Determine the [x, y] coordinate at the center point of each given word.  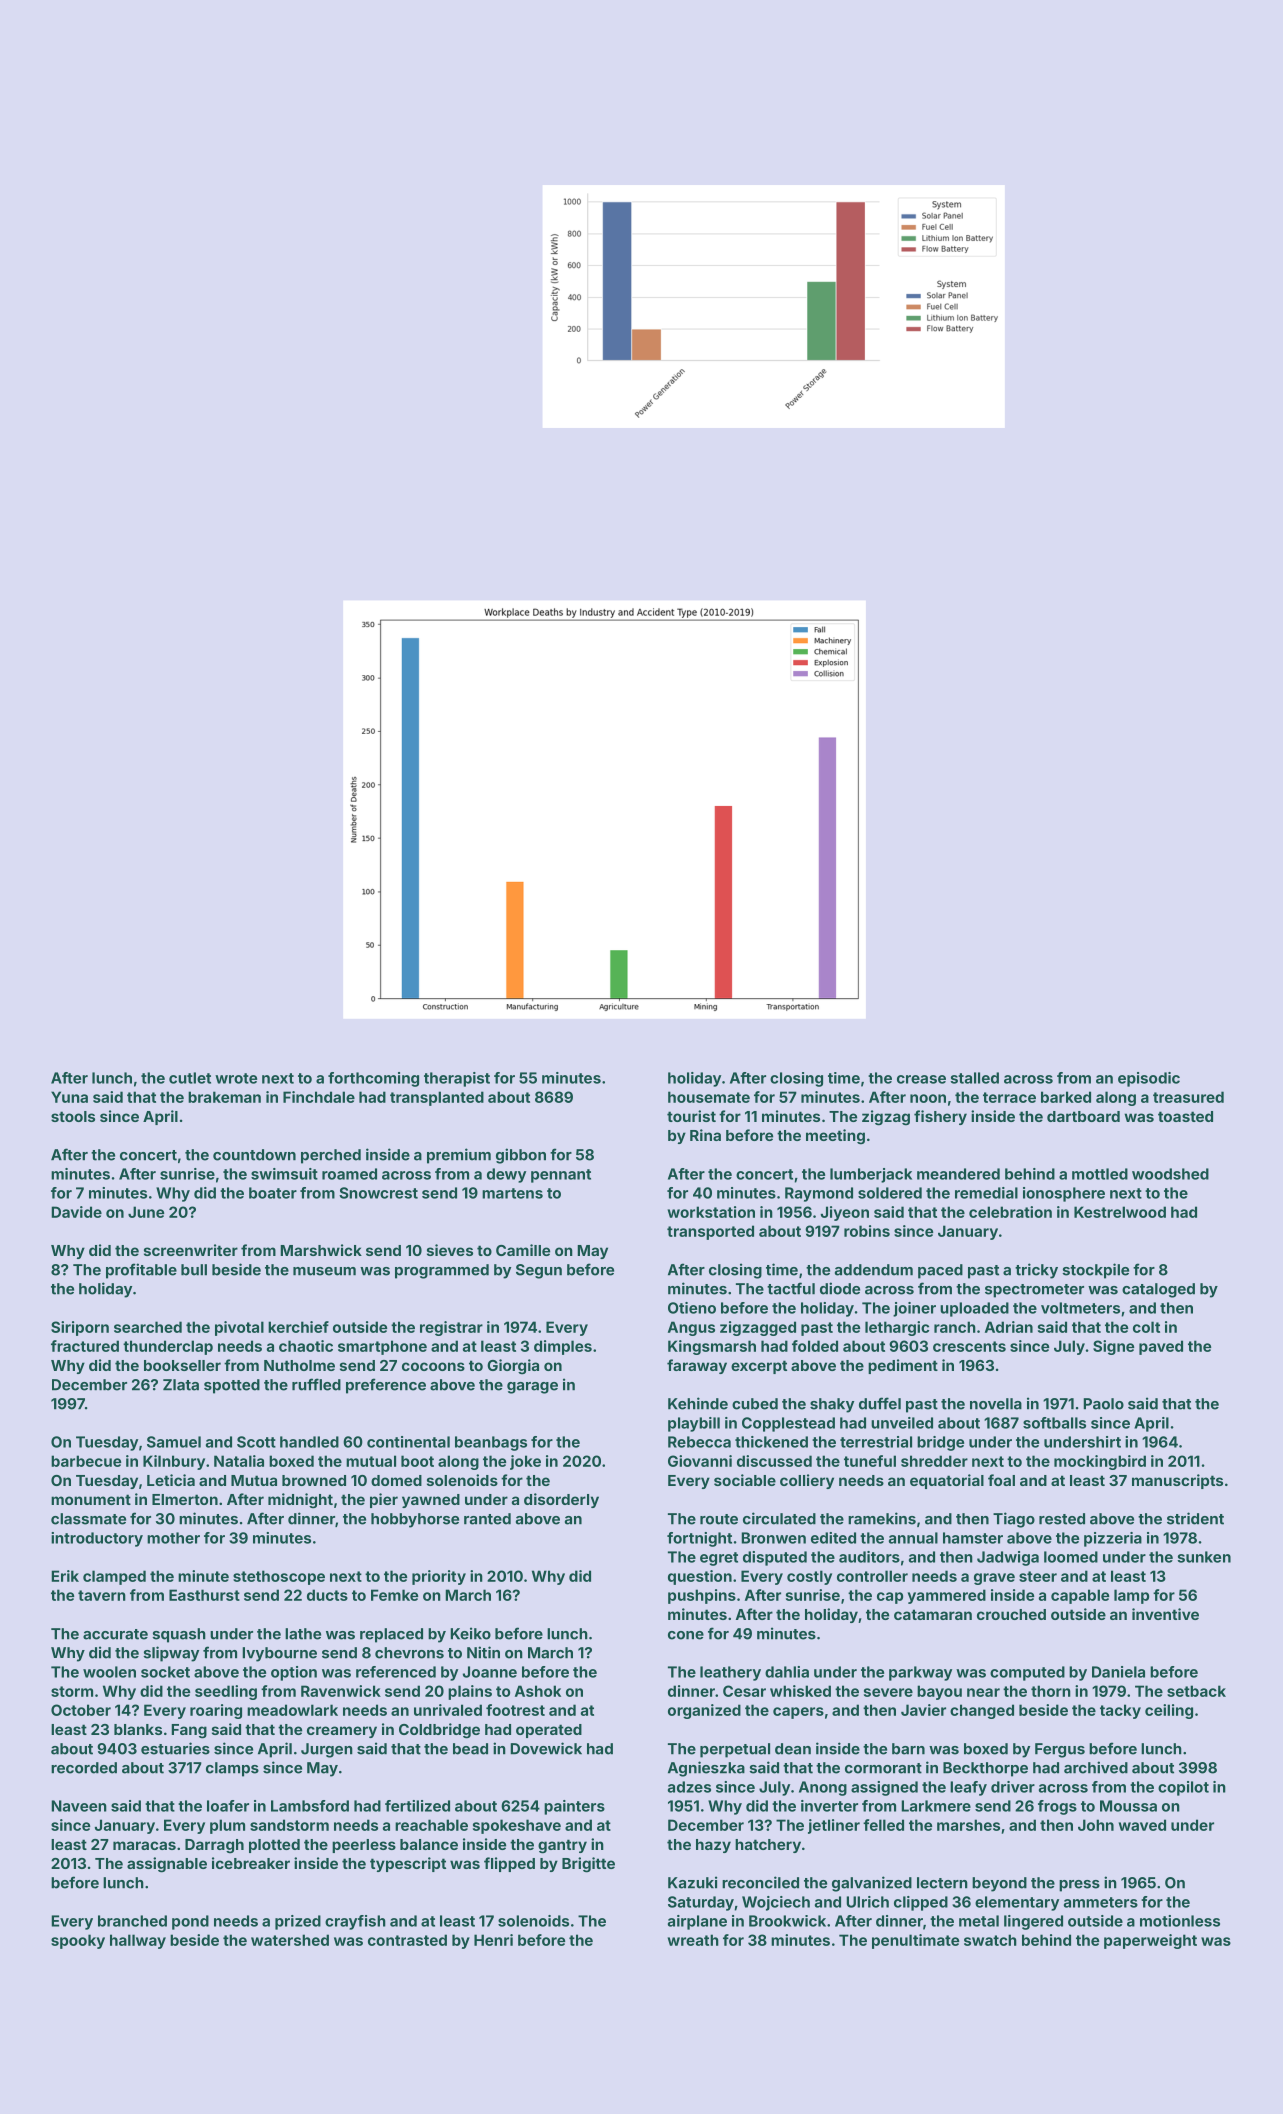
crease [921, 1079]
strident [1195, 1518]
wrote [236, 1078]
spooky [78, 1941]
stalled [974, 1078]
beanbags [491, 1443]
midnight [300, 1501]
